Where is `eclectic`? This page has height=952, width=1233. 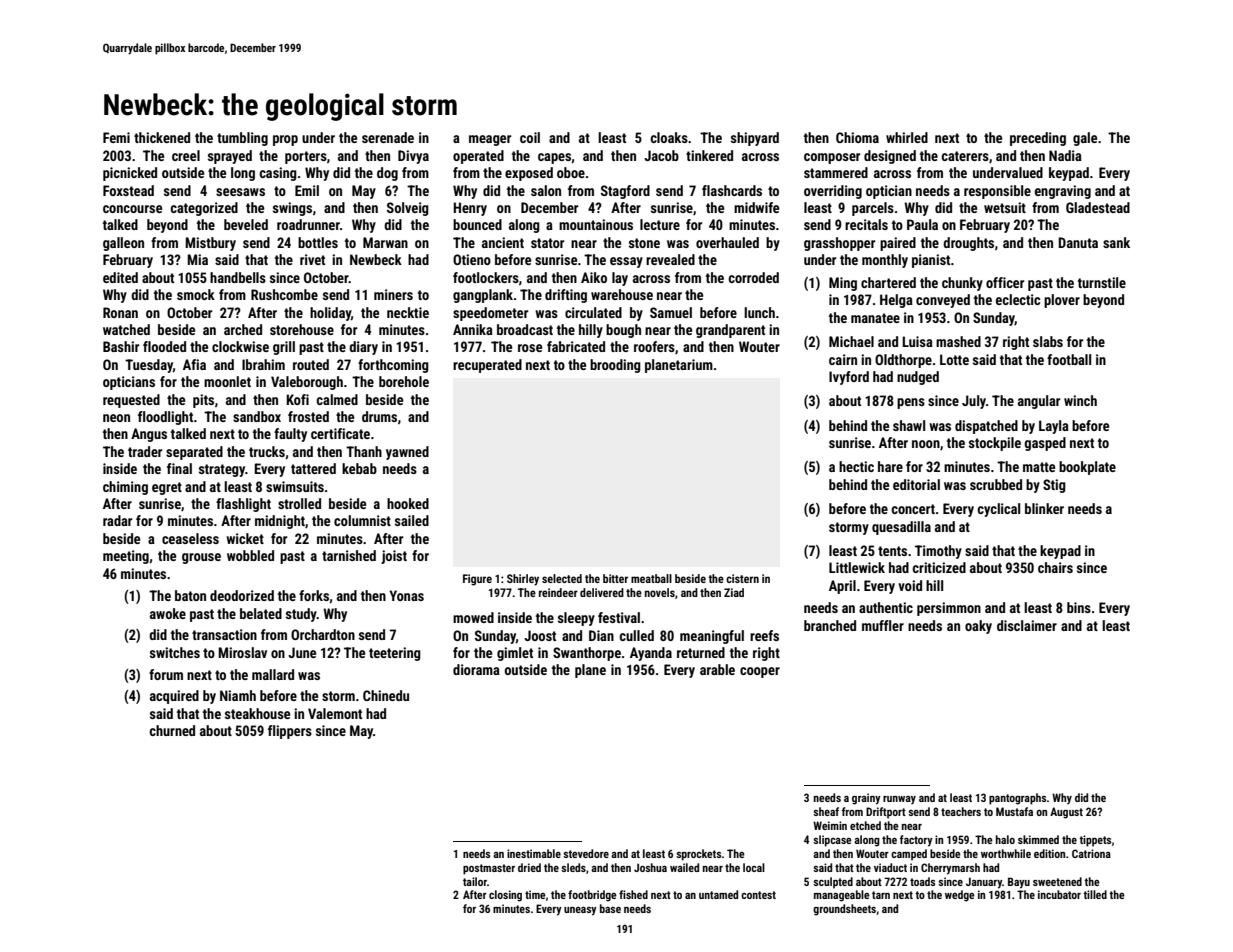
eclectic is located at coordinates (1018, 299).
